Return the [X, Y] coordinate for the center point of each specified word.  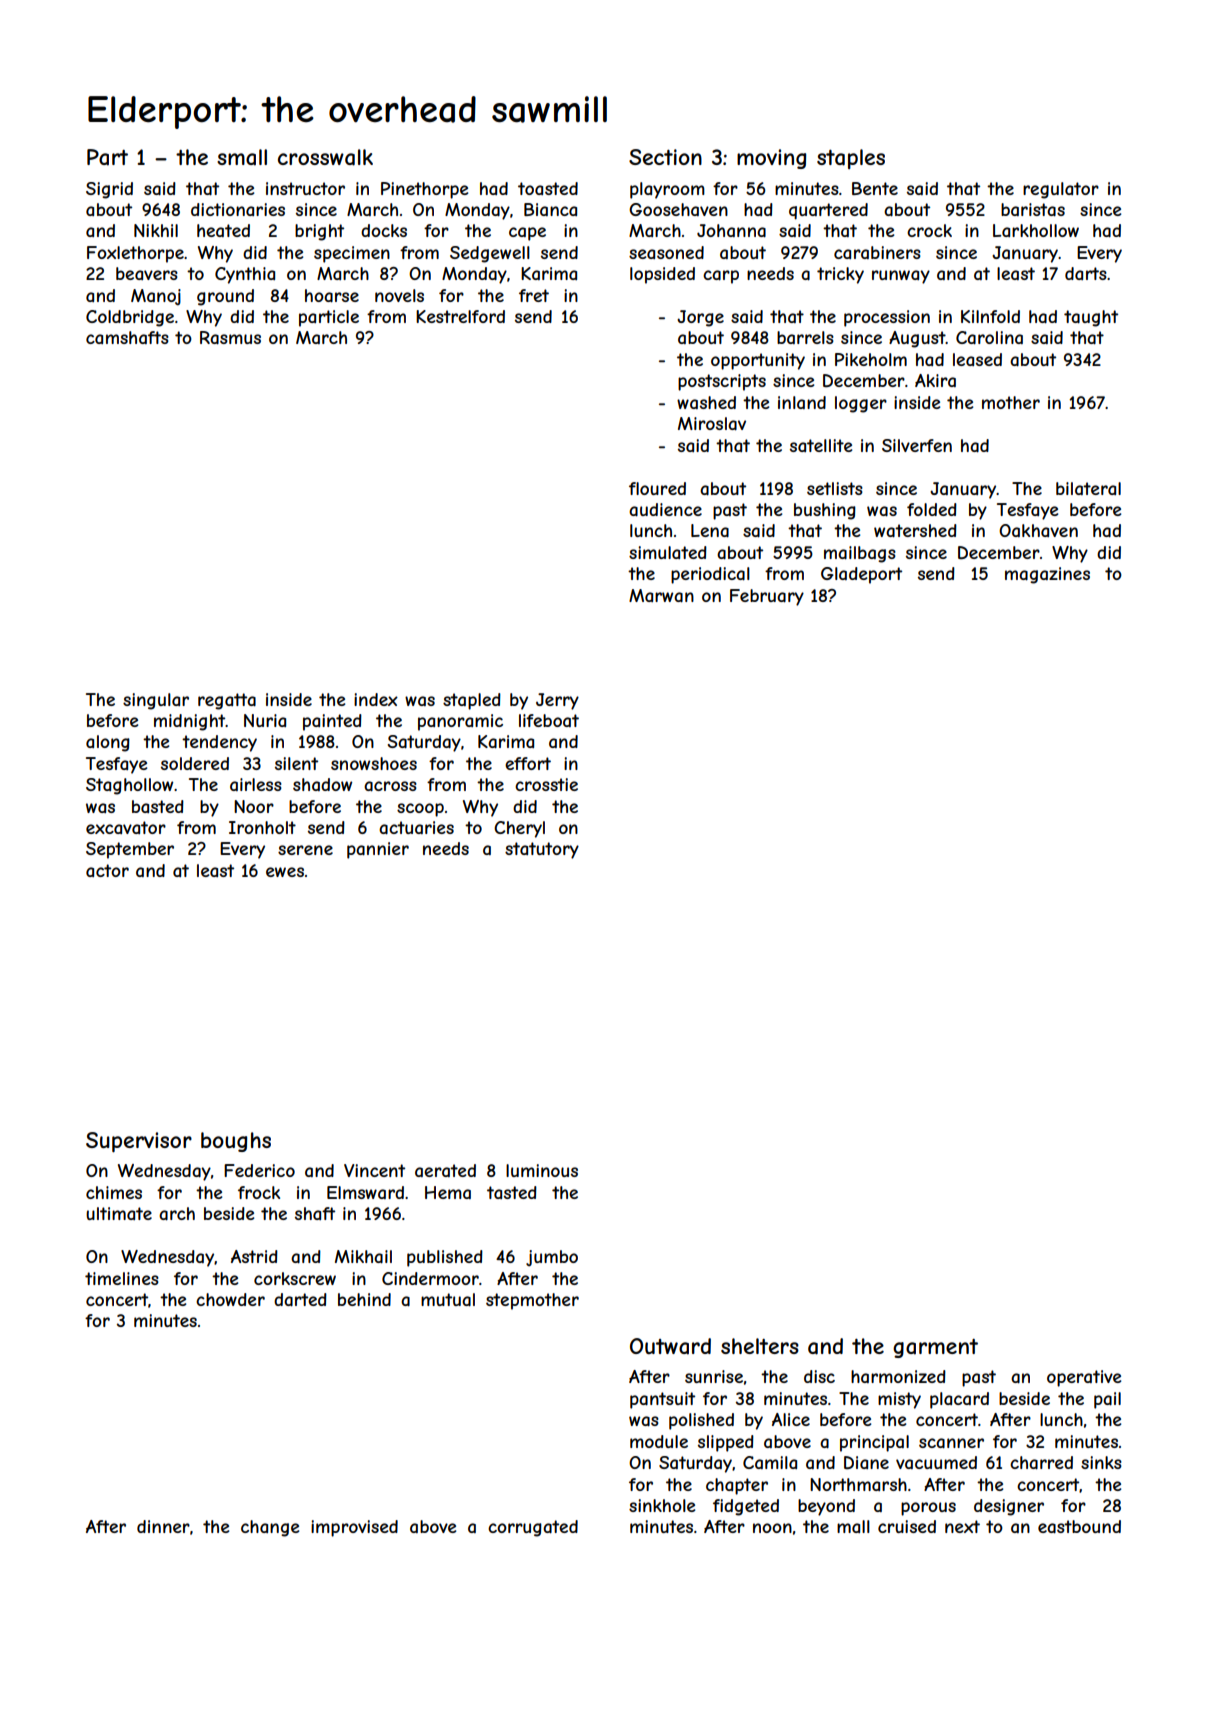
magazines [1047, 575]
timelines [122, 1278]
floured [657, 488]
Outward [670, 1346]
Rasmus [230, 337]
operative [1084, 1378]
